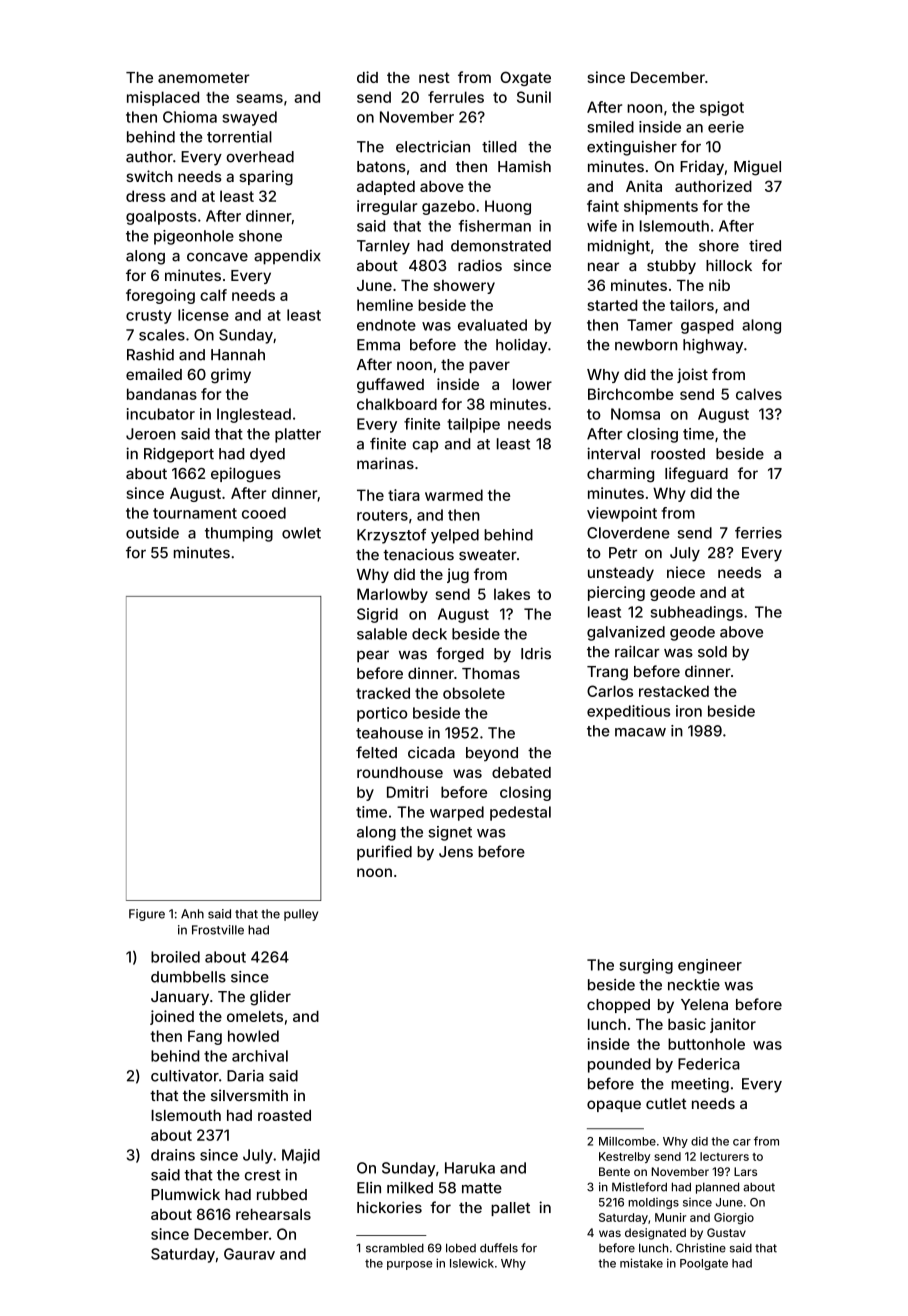 Image resolution: width=908 pixels, height=1316 pixels. What do you see at coordinates (287, 257) in the screenshot?
I see `appendix` at bounding box center [287, 257].
